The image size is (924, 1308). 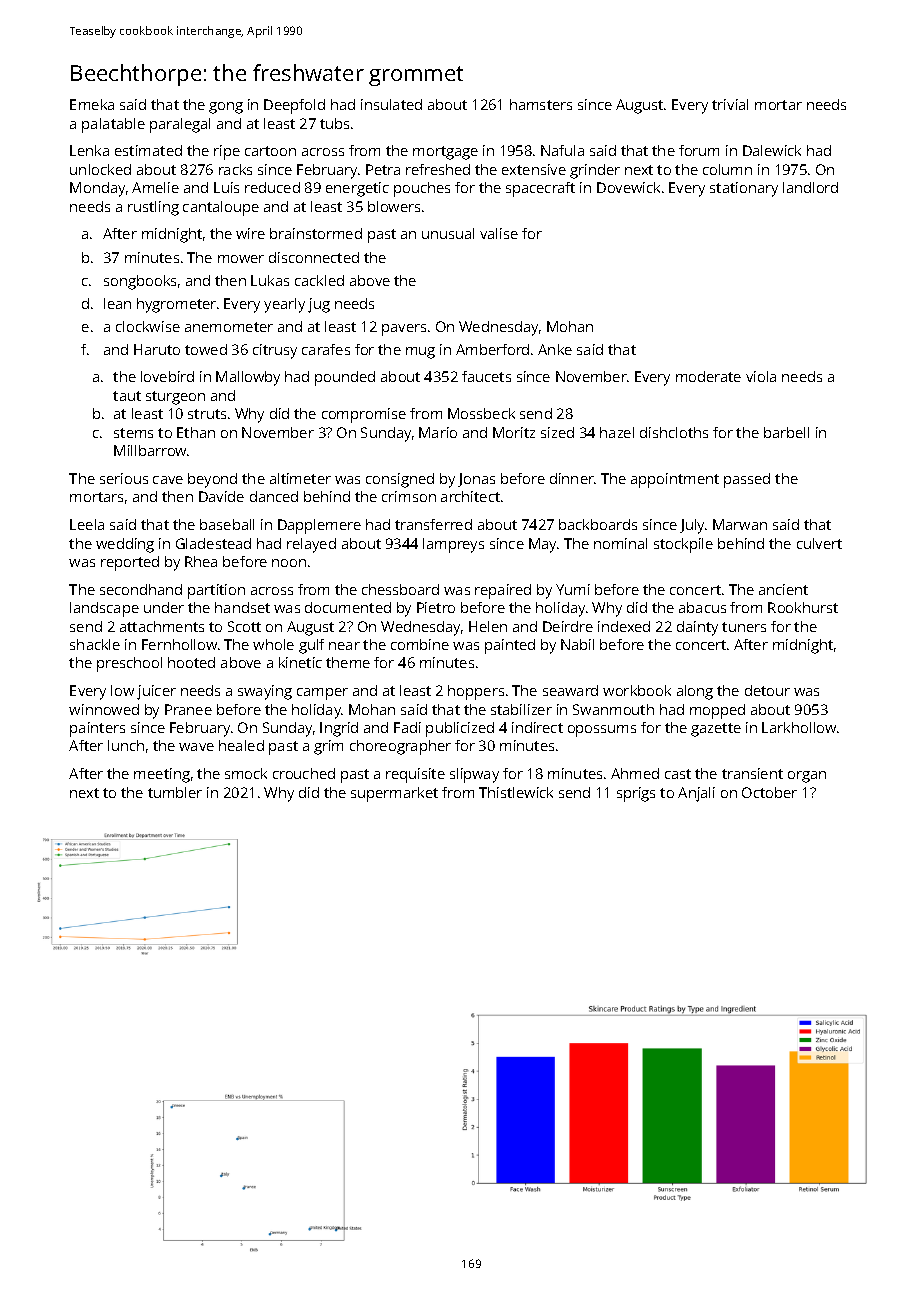 What do you see at coordinates (541, 104) in the screenshot?
I see `hamsters` at bounding box center [541, 104].
